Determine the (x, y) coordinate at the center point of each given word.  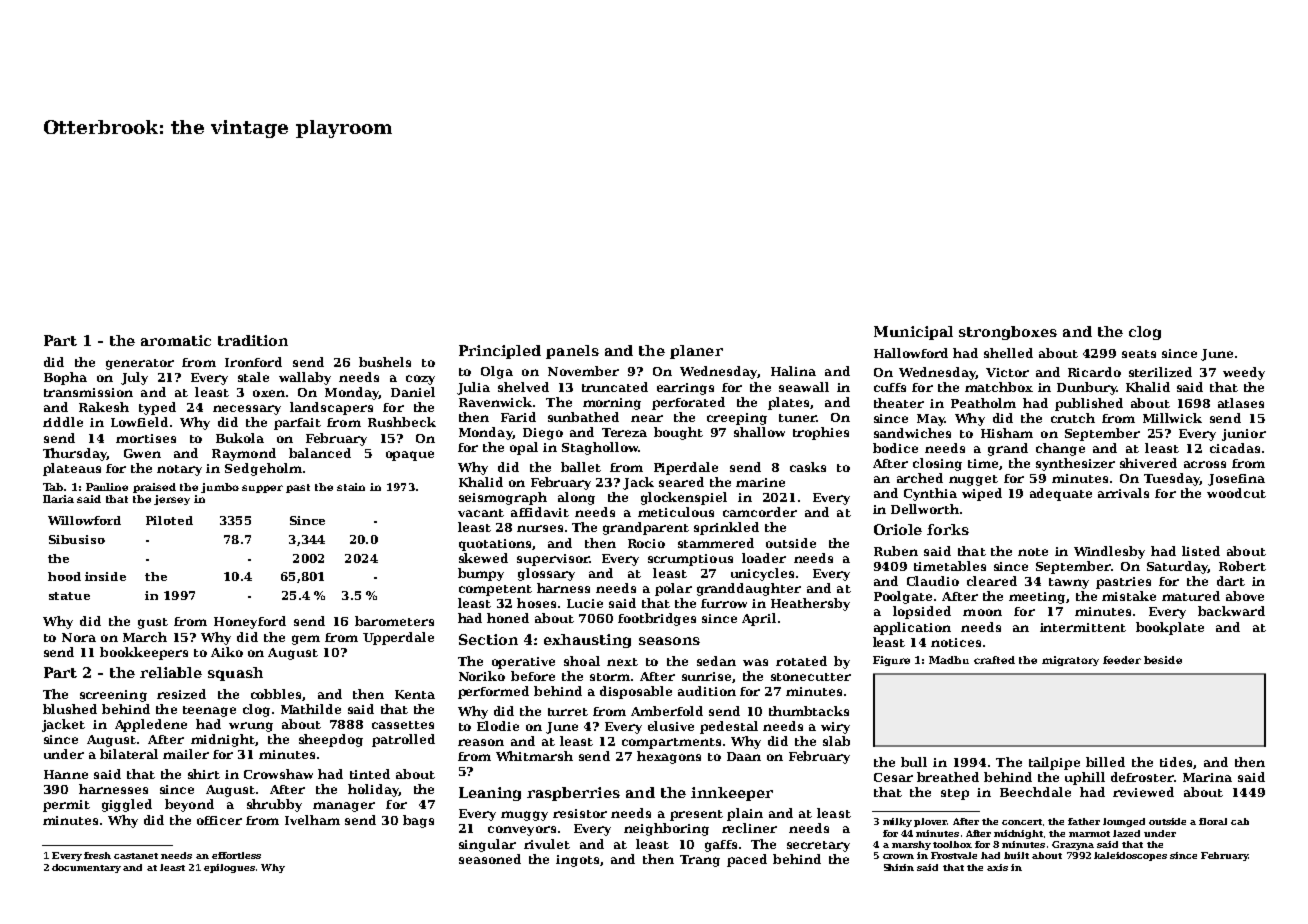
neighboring (666, 829)
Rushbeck (402, 422)
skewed (483, 558)
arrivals (1123, 493)
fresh (97, 855)
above (1245, 596)
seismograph (503, 498)
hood (64, 576)
